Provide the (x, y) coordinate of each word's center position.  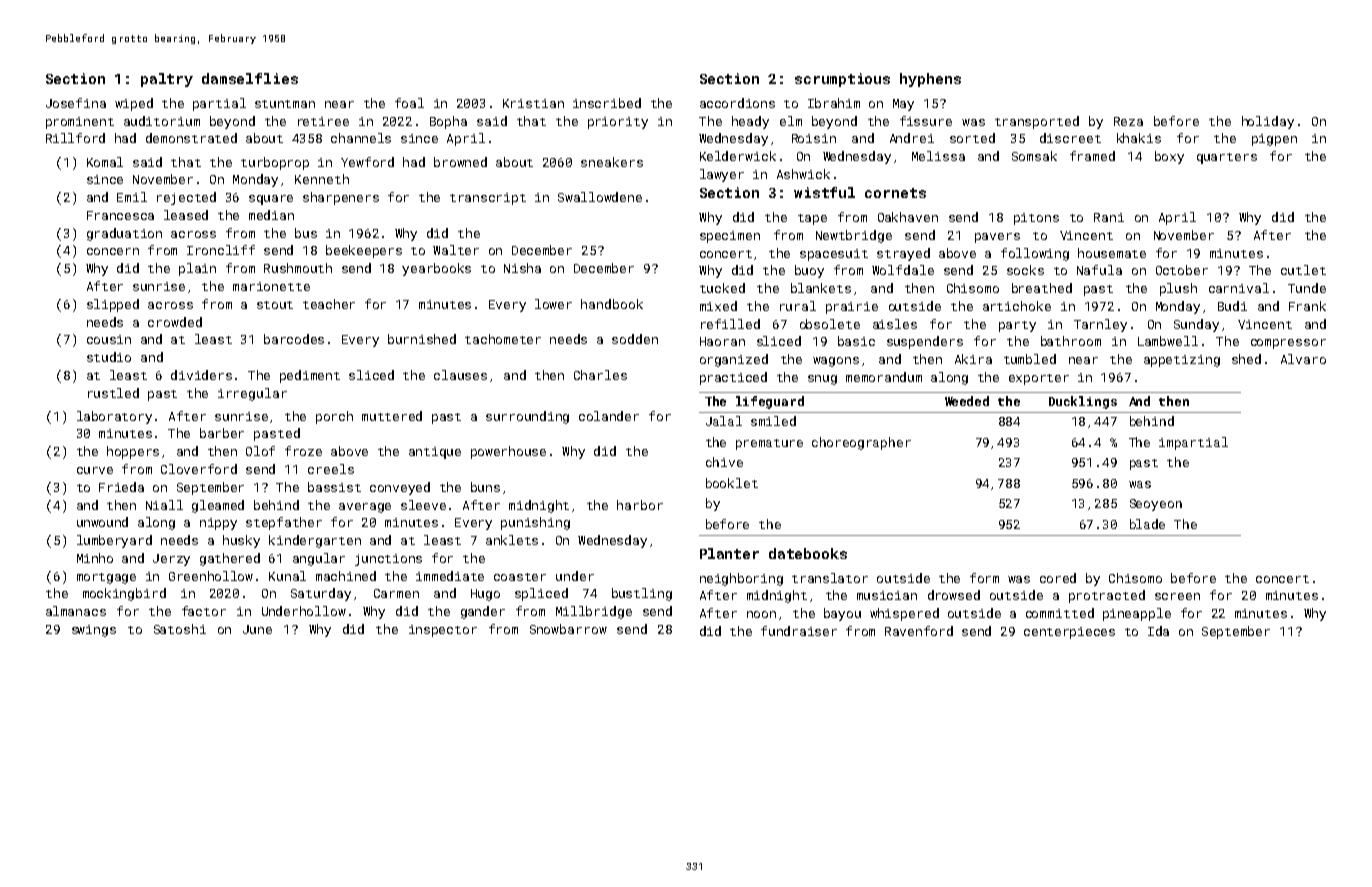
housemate (1112, 253)
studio (109, 357)
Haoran (722, 341)
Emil (132, 197)
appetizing (1182, 361)
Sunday (1196, 325)
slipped (113, 305)
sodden (635, 339)
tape (812, 219)
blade (1147, 524)
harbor (640, 505)
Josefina (76, 103)
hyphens (930, 80)
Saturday (321, 594)
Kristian (533, 103)
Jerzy (171, 560)
